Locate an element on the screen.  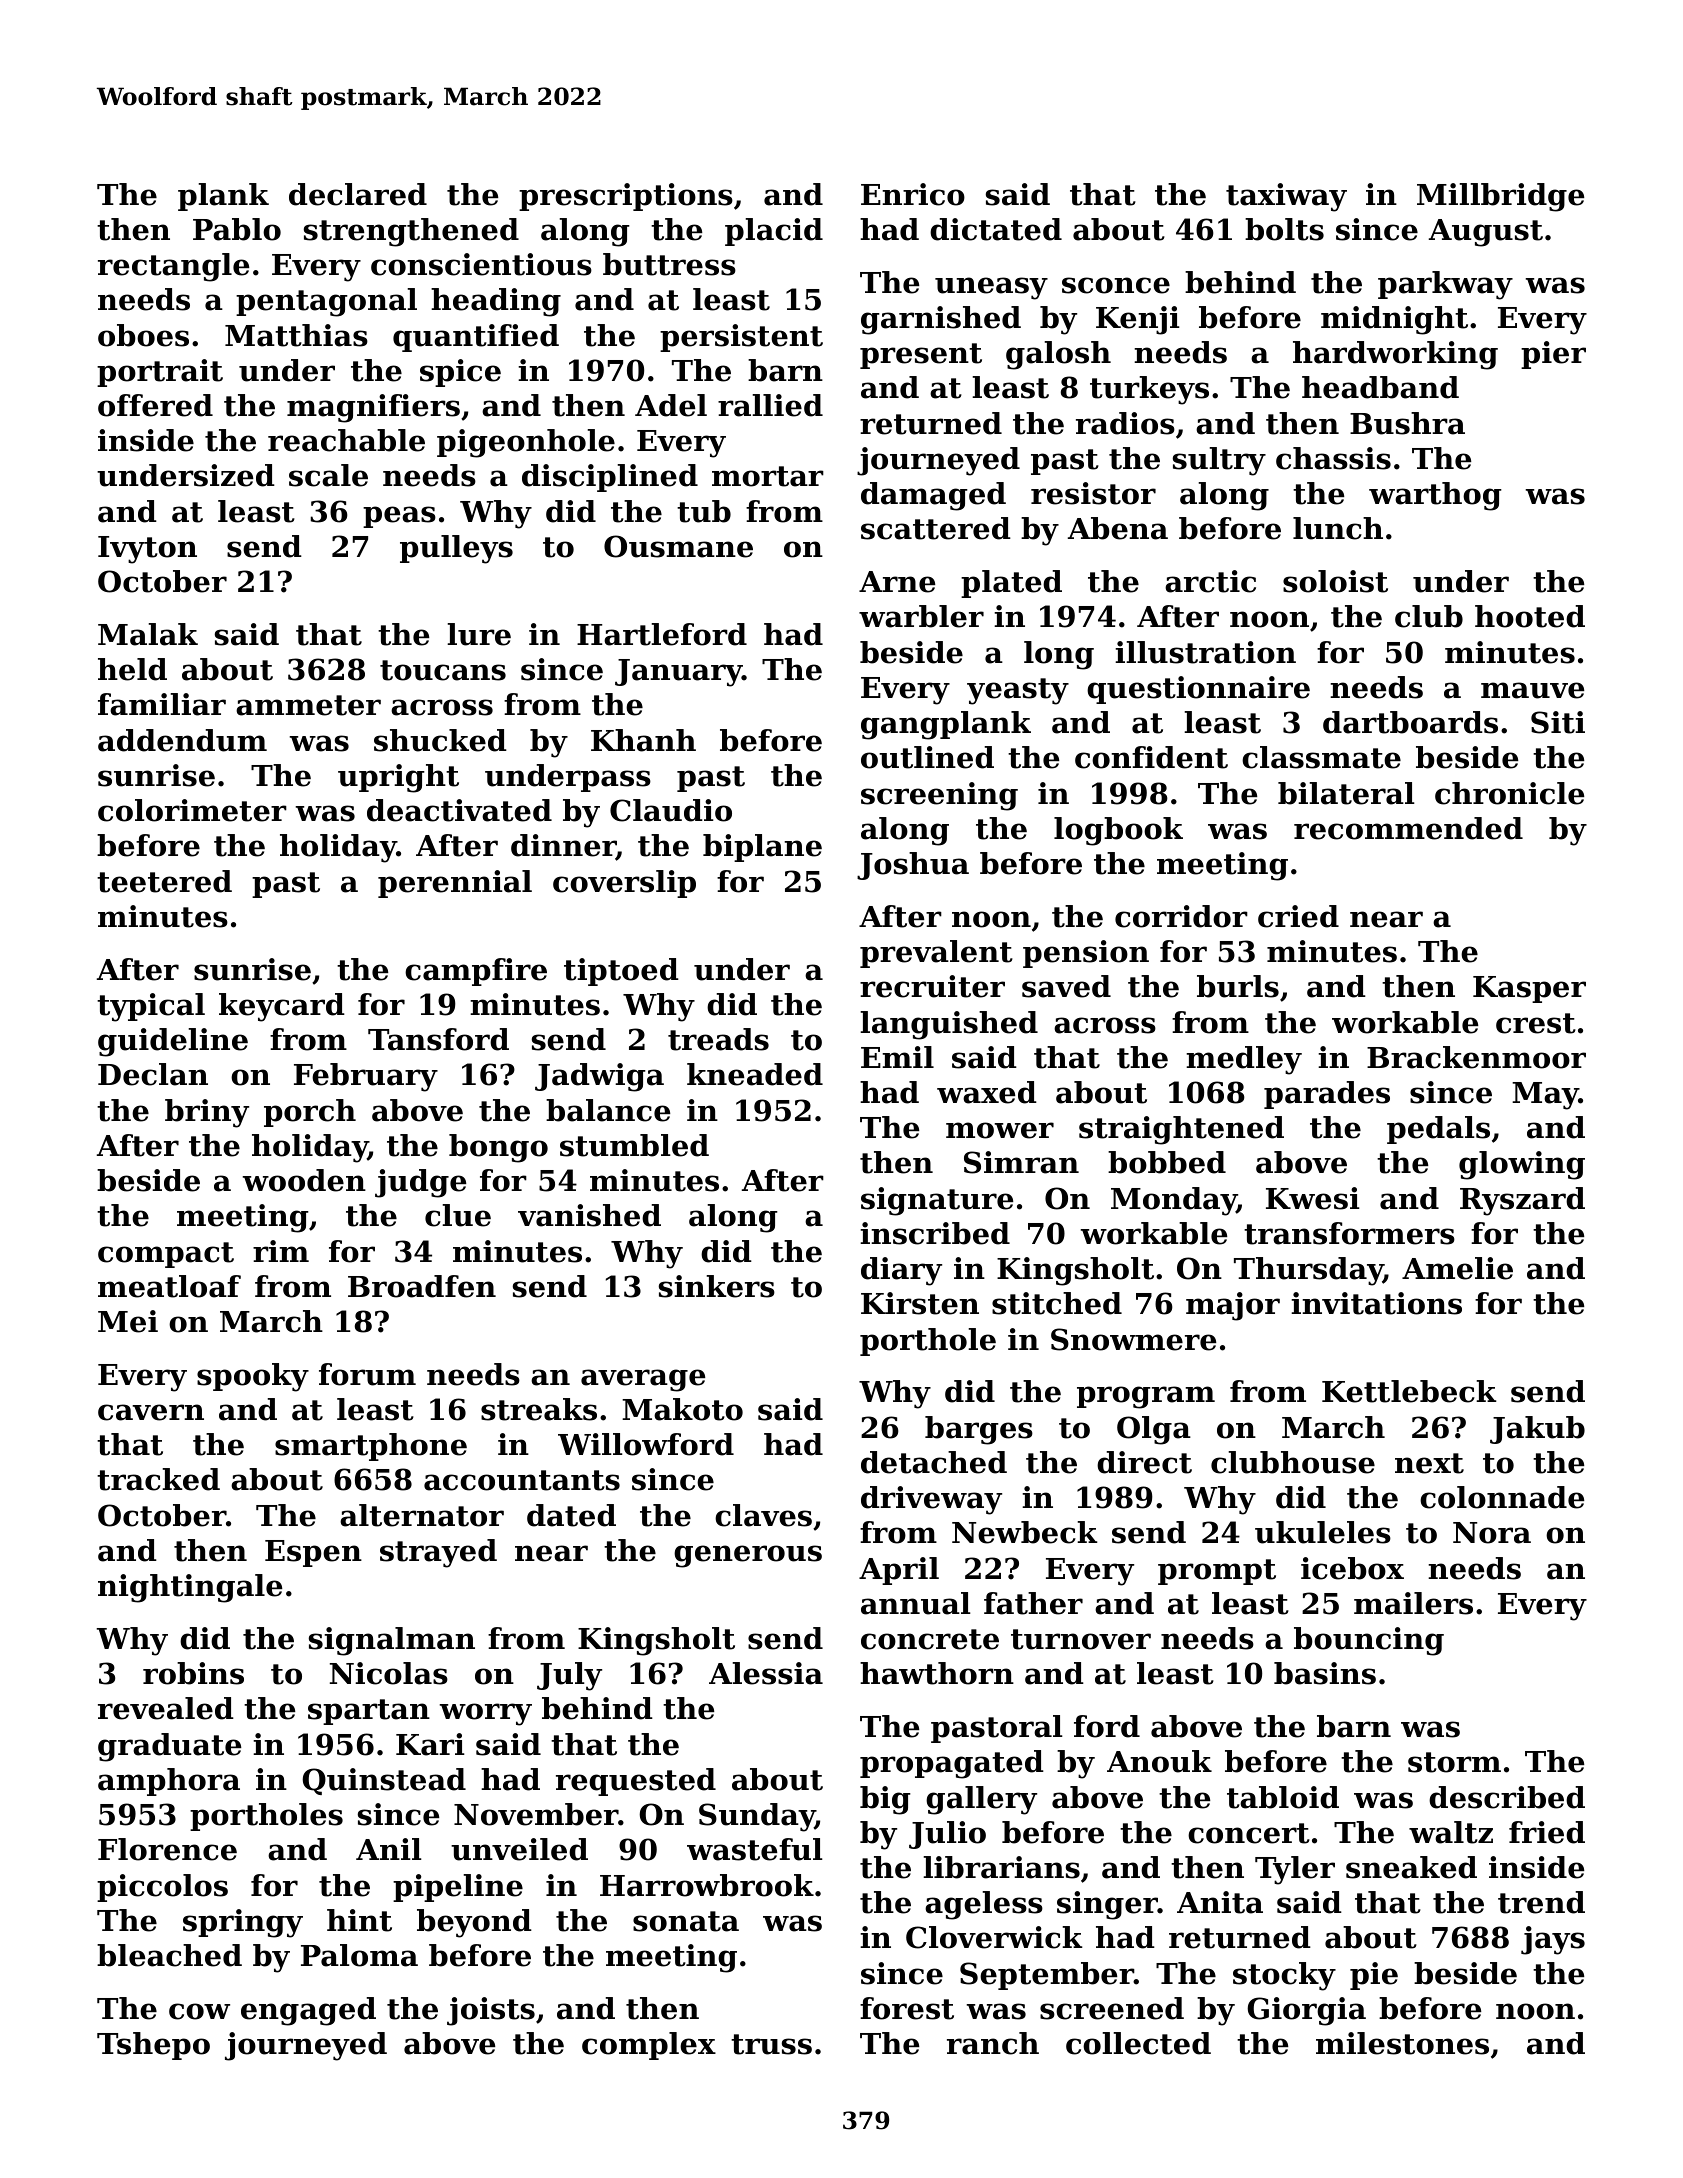
singer is located at coordinates (1107, 1905).
